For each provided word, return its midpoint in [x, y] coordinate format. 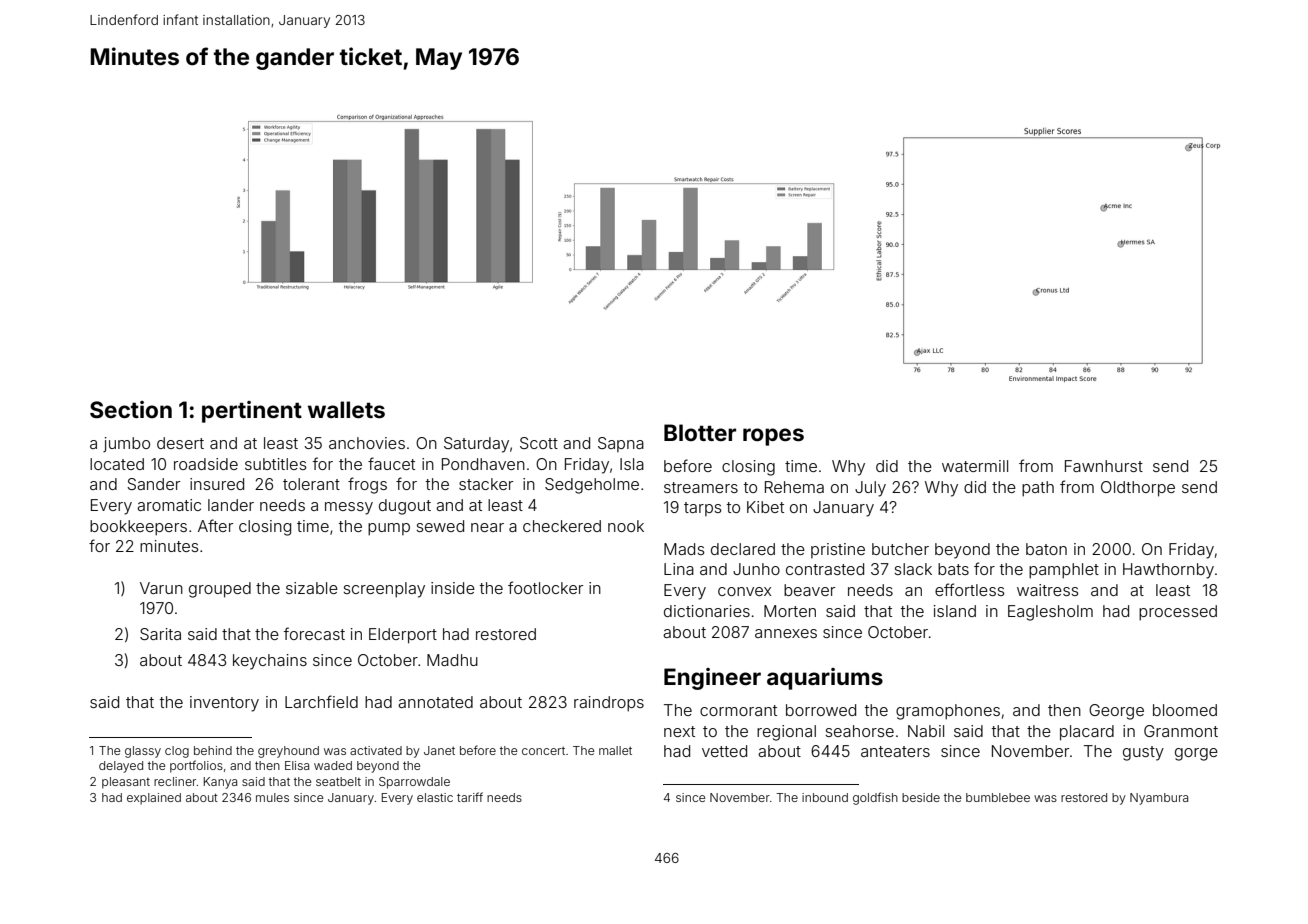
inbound [825, 797]
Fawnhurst [1104, 466]
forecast [314, 633]
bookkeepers [138, 528]
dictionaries [707, 611]
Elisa [297, 765]
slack [913, 569]
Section [131, 409]
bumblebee [998, 797]
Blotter [700, 432]
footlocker [545, 587]
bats [953, 569]
